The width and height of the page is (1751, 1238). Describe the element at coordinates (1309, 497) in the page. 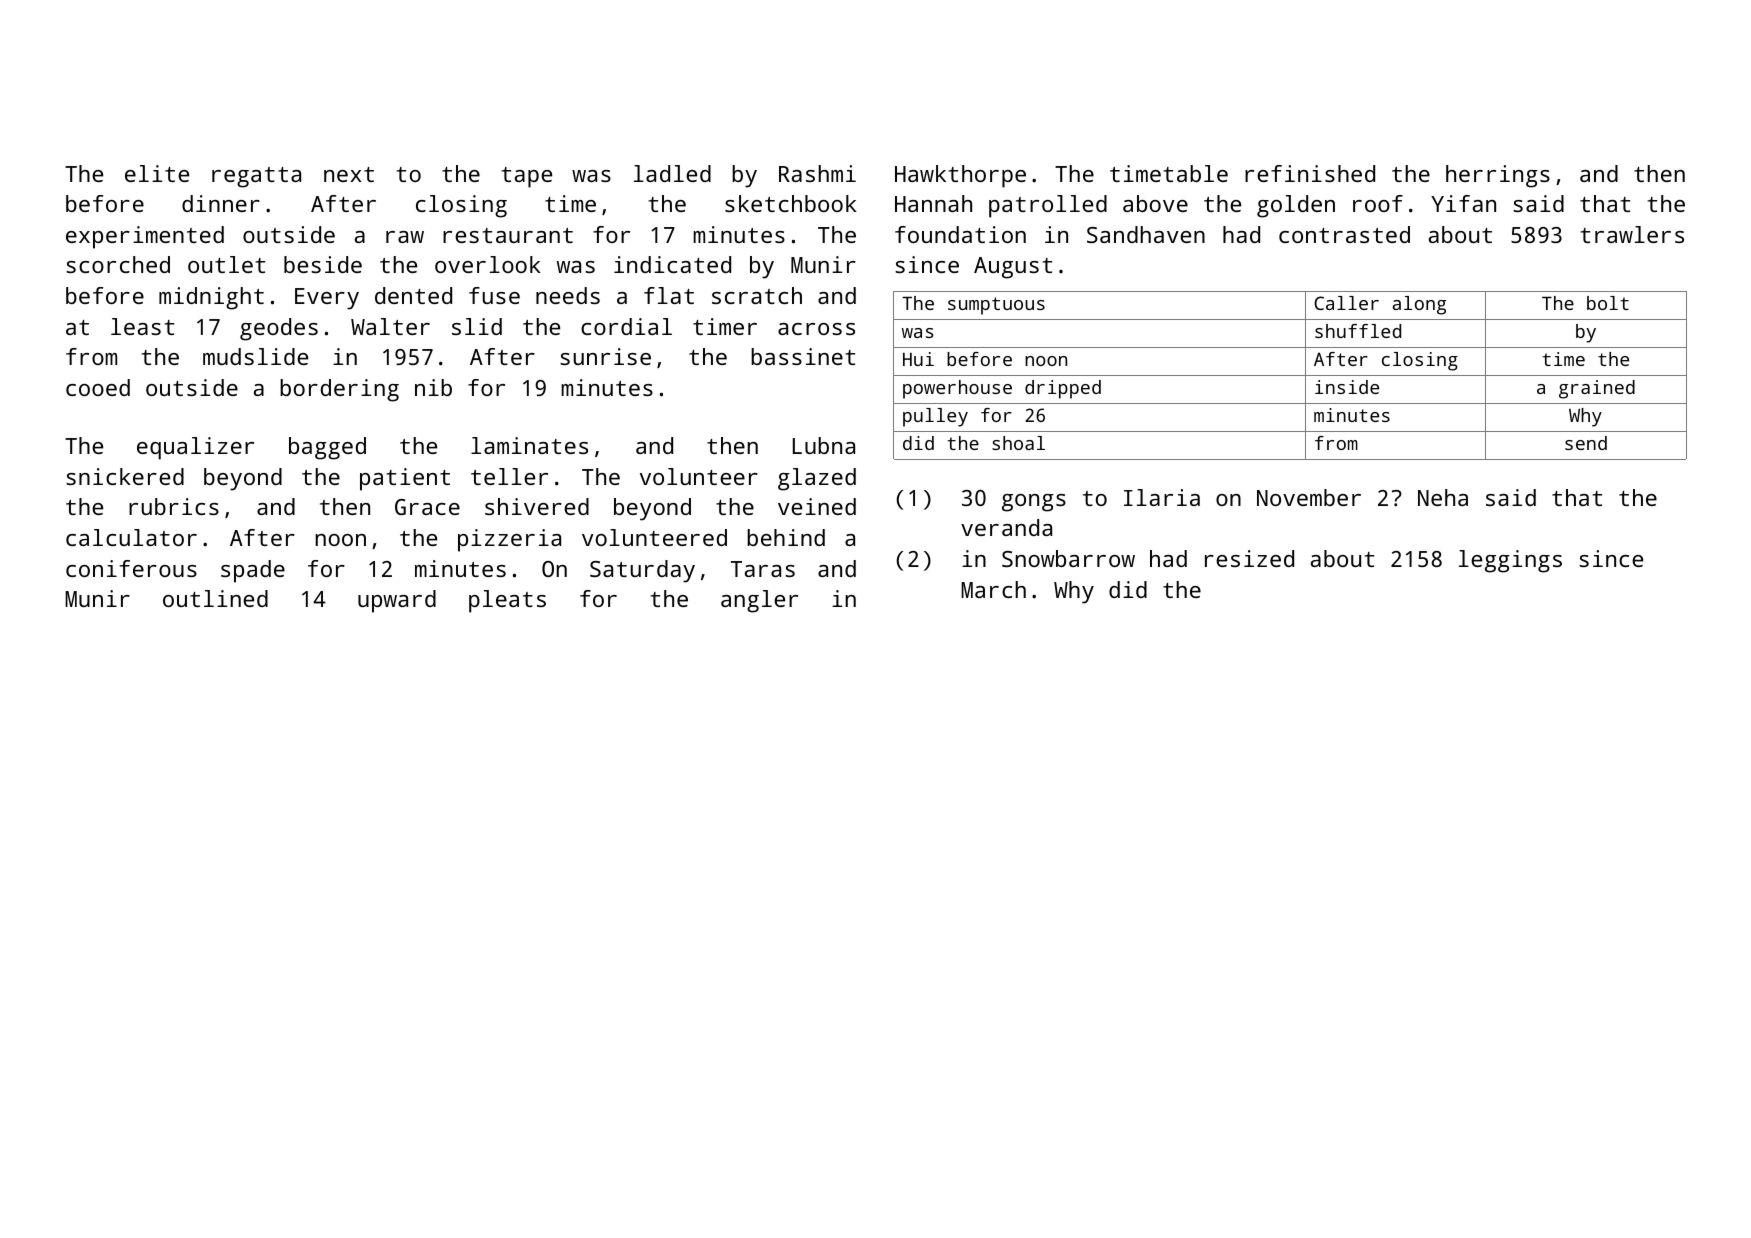

I see `November` at that location.
